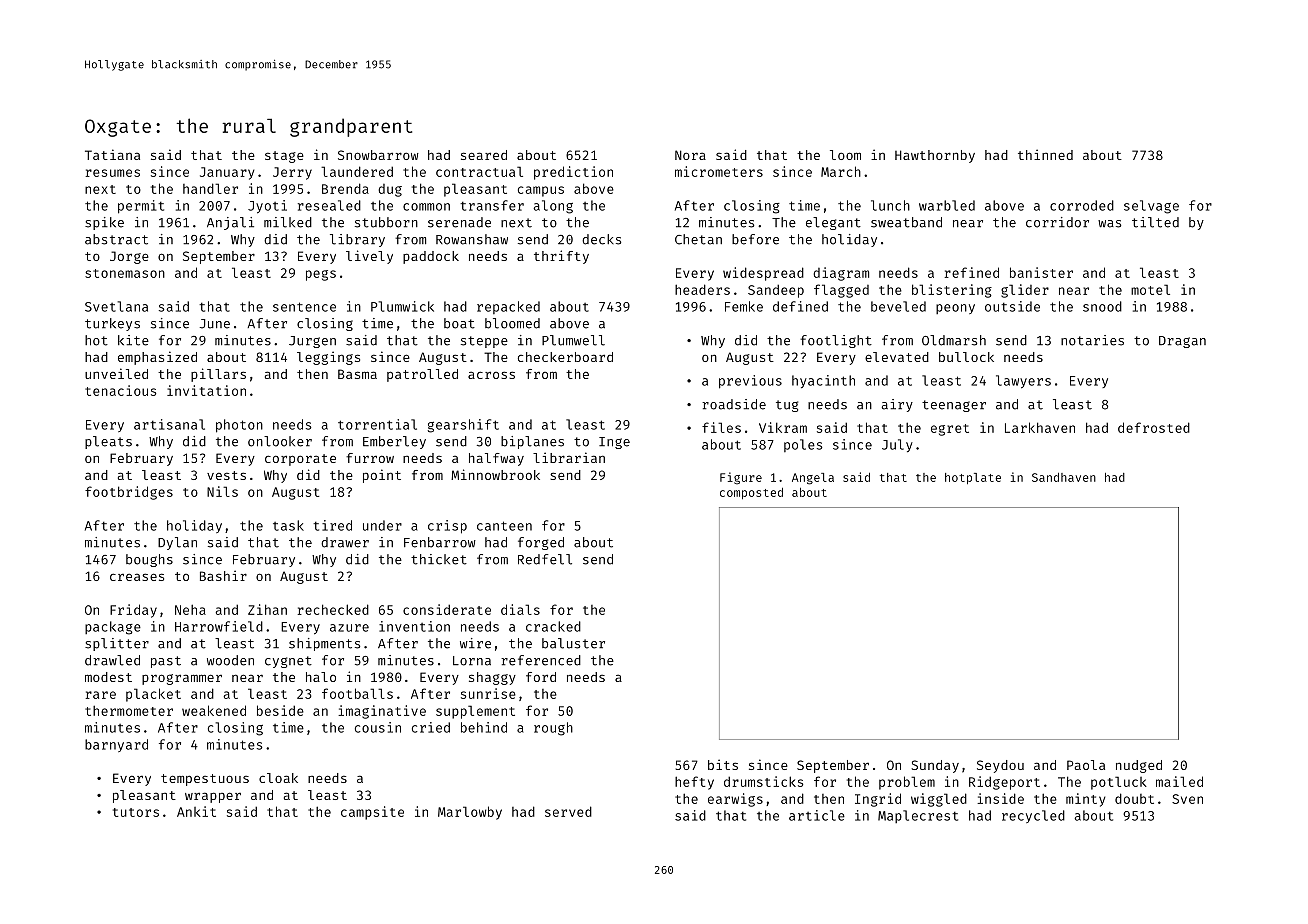 The width and height of the image is (1308, 924). I want to click on Plumwell, so click(573, 340).
